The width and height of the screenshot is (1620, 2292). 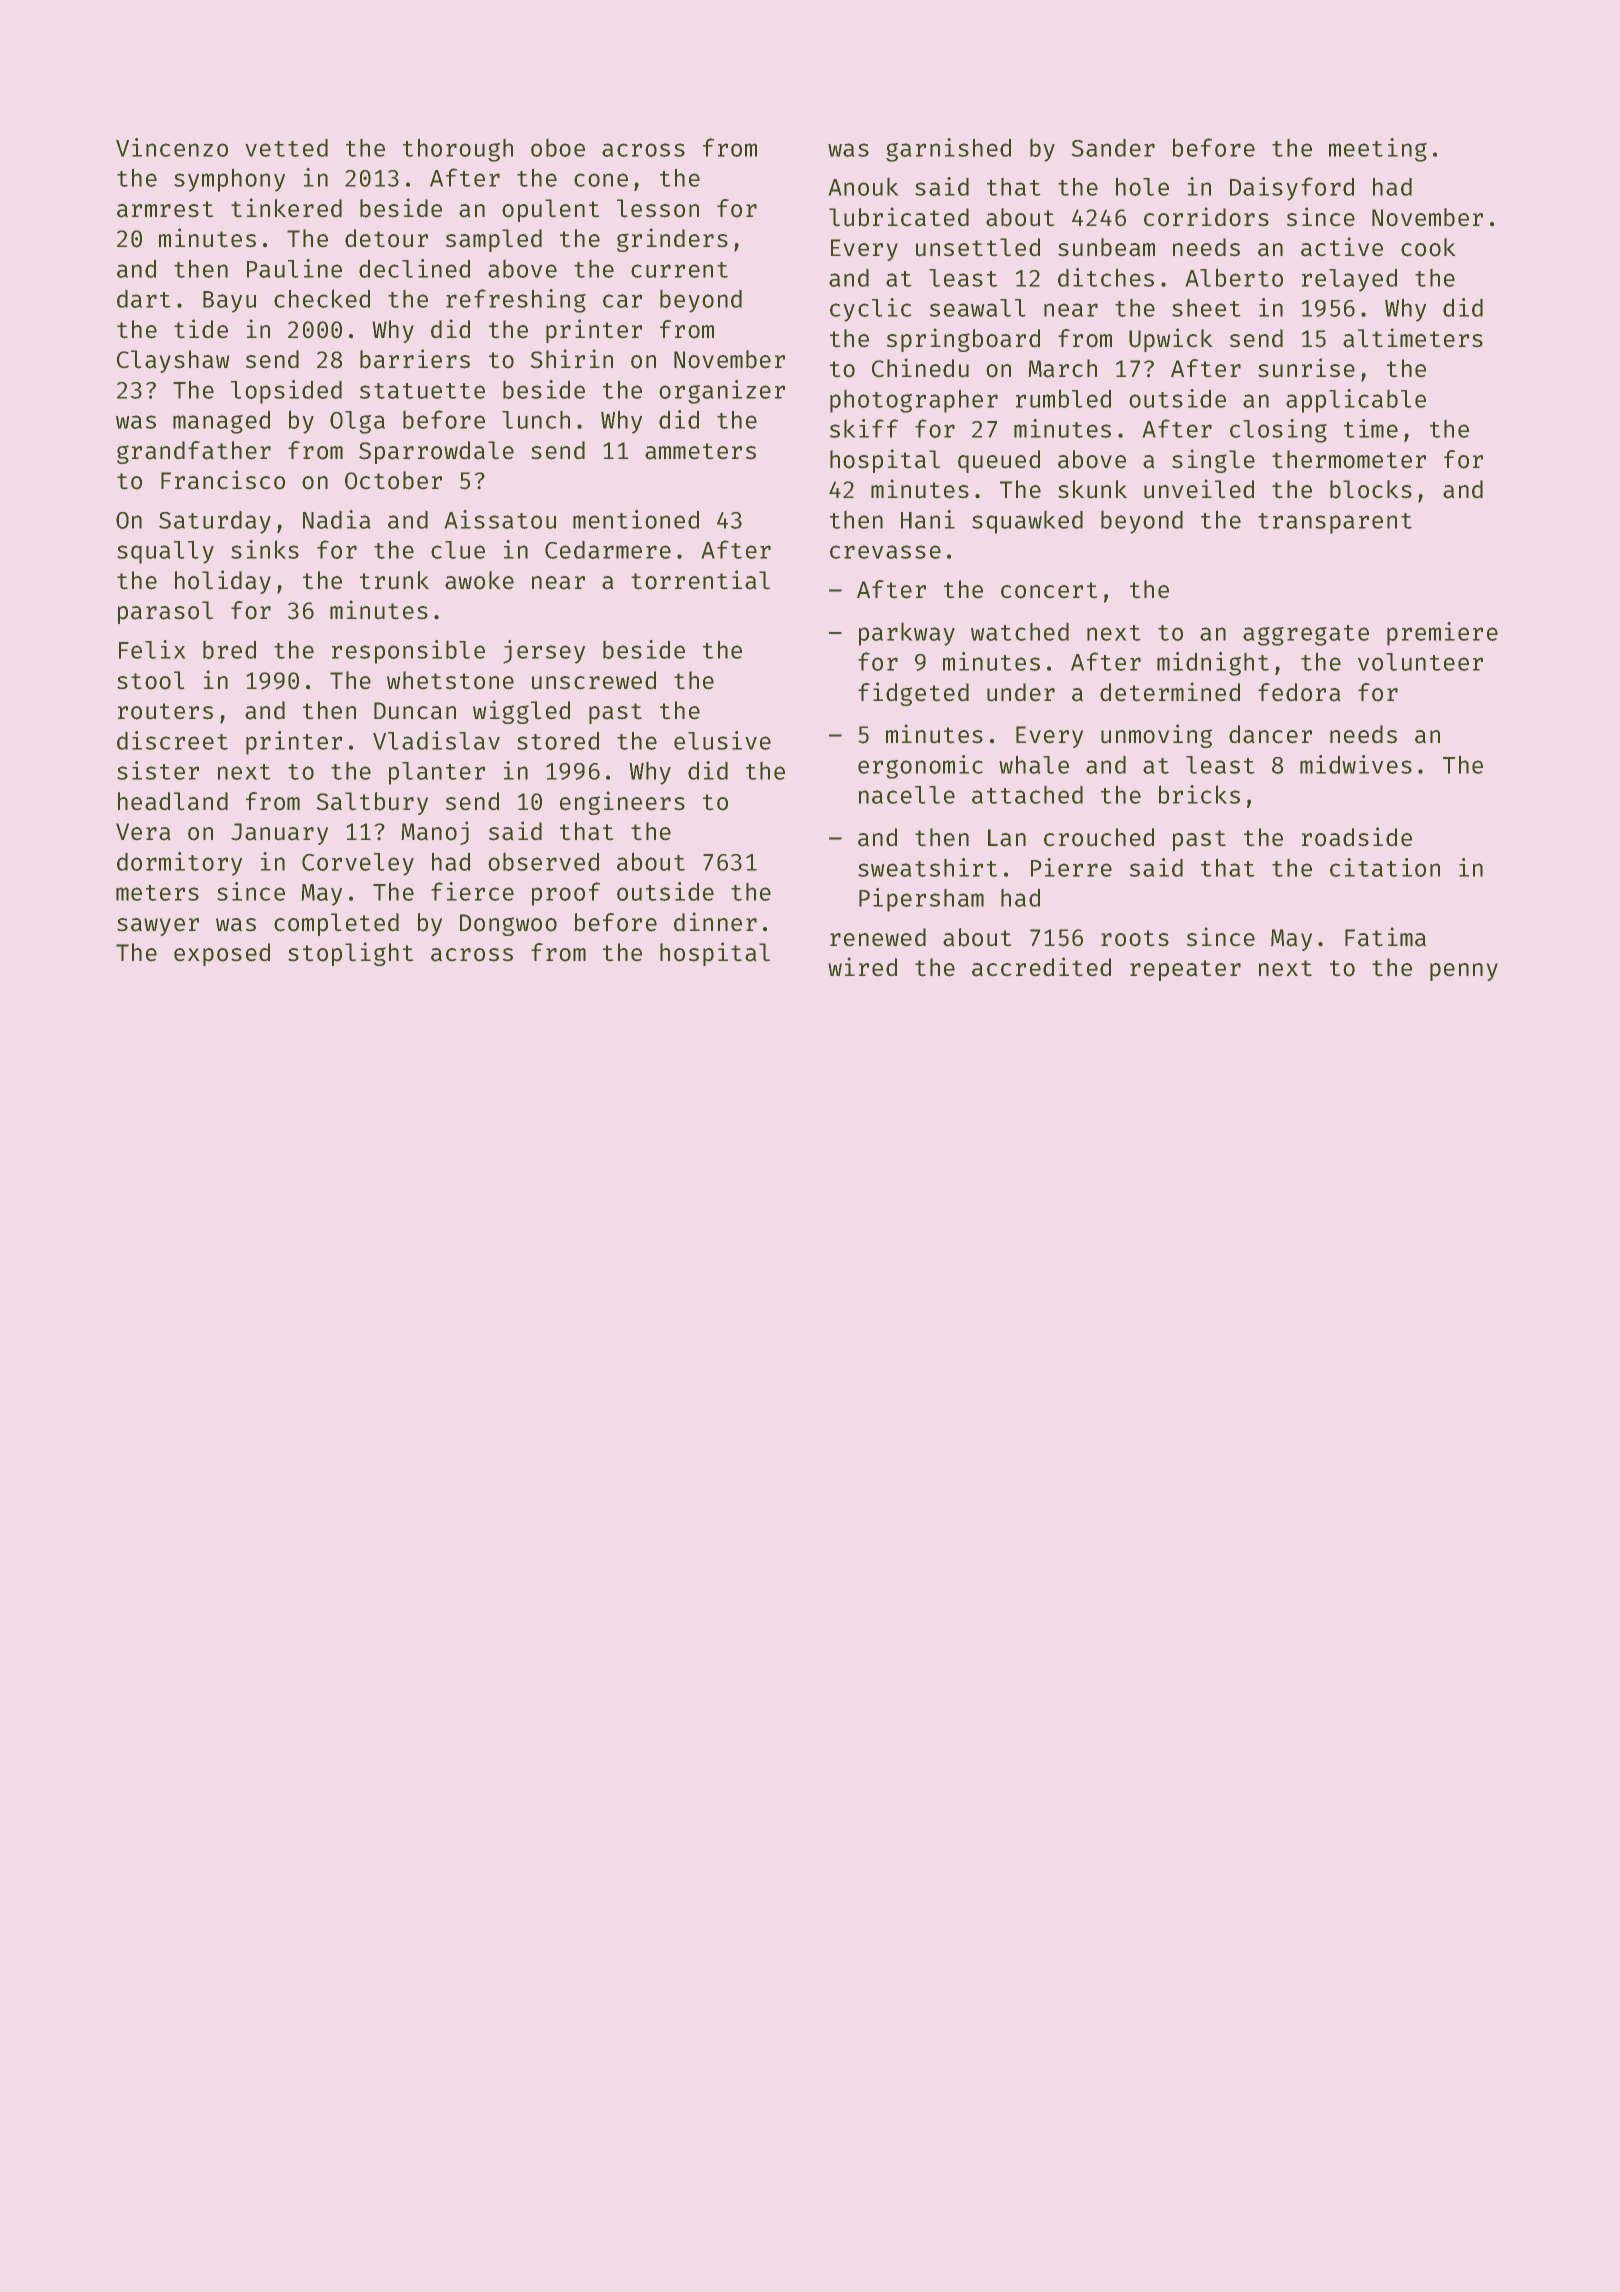 What do you see at coordinates (543, 862) in the screenshot?
I see `observed` at bounding box center [543, 862].
